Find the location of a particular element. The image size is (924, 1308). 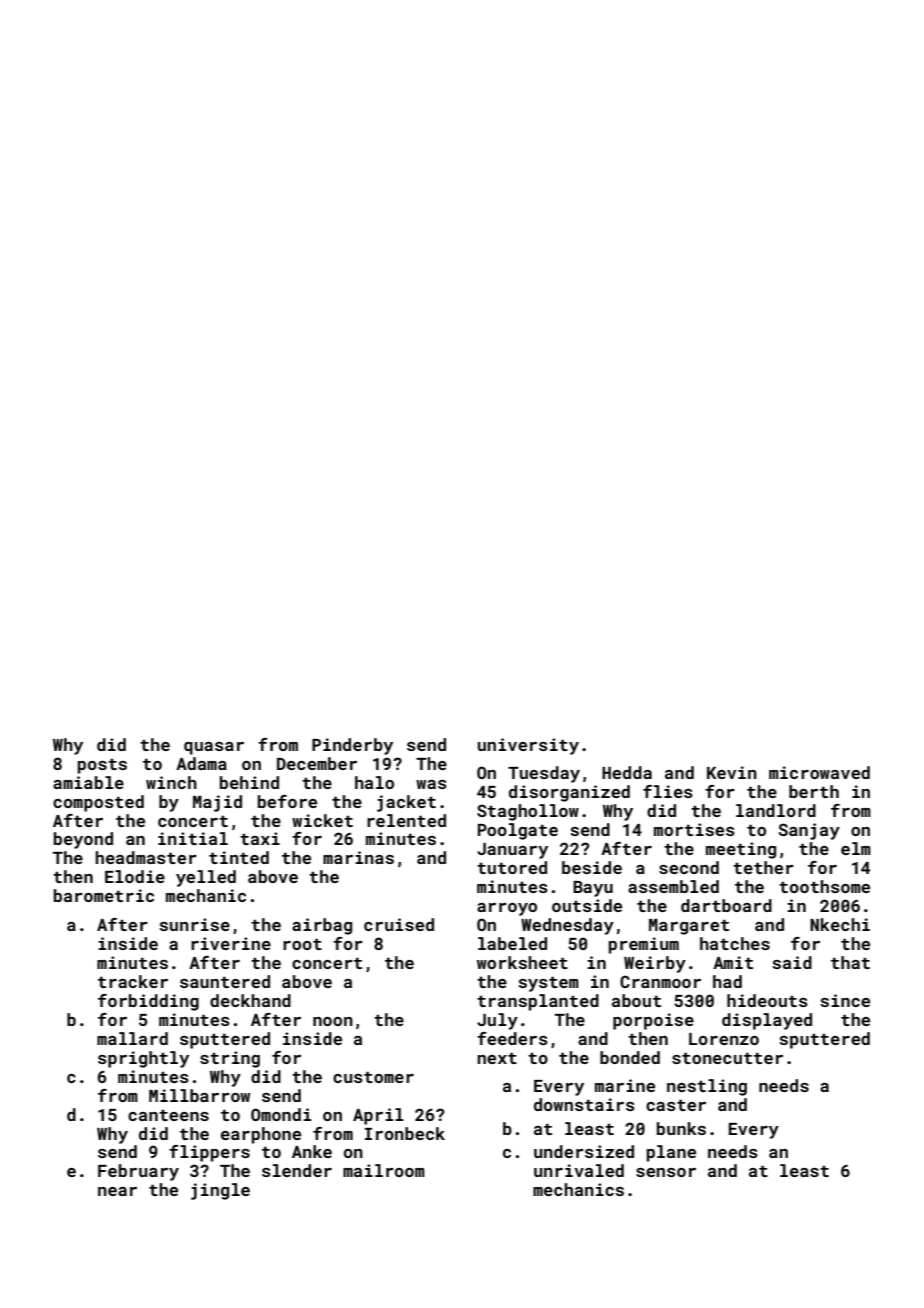

Ironbeck is located at coordinates (405, 1133).
